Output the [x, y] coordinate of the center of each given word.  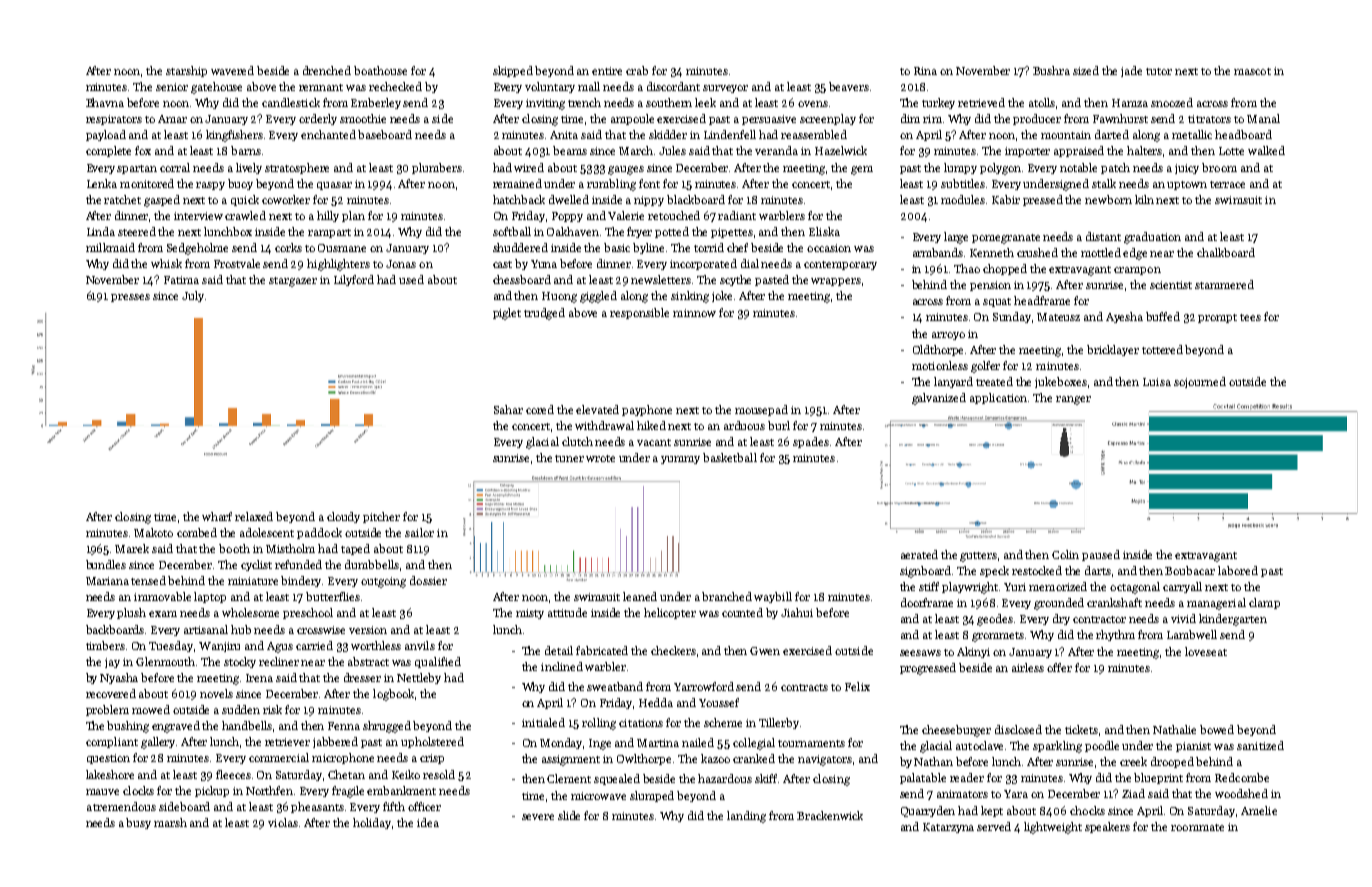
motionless [940, 365]
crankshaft [1114, 602]
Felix [857, 686]
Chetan [346, 774]
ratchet [122, 199]
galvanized [939, 399]
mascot [1252, 71]
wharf [217, 516]
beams [570, 150]
